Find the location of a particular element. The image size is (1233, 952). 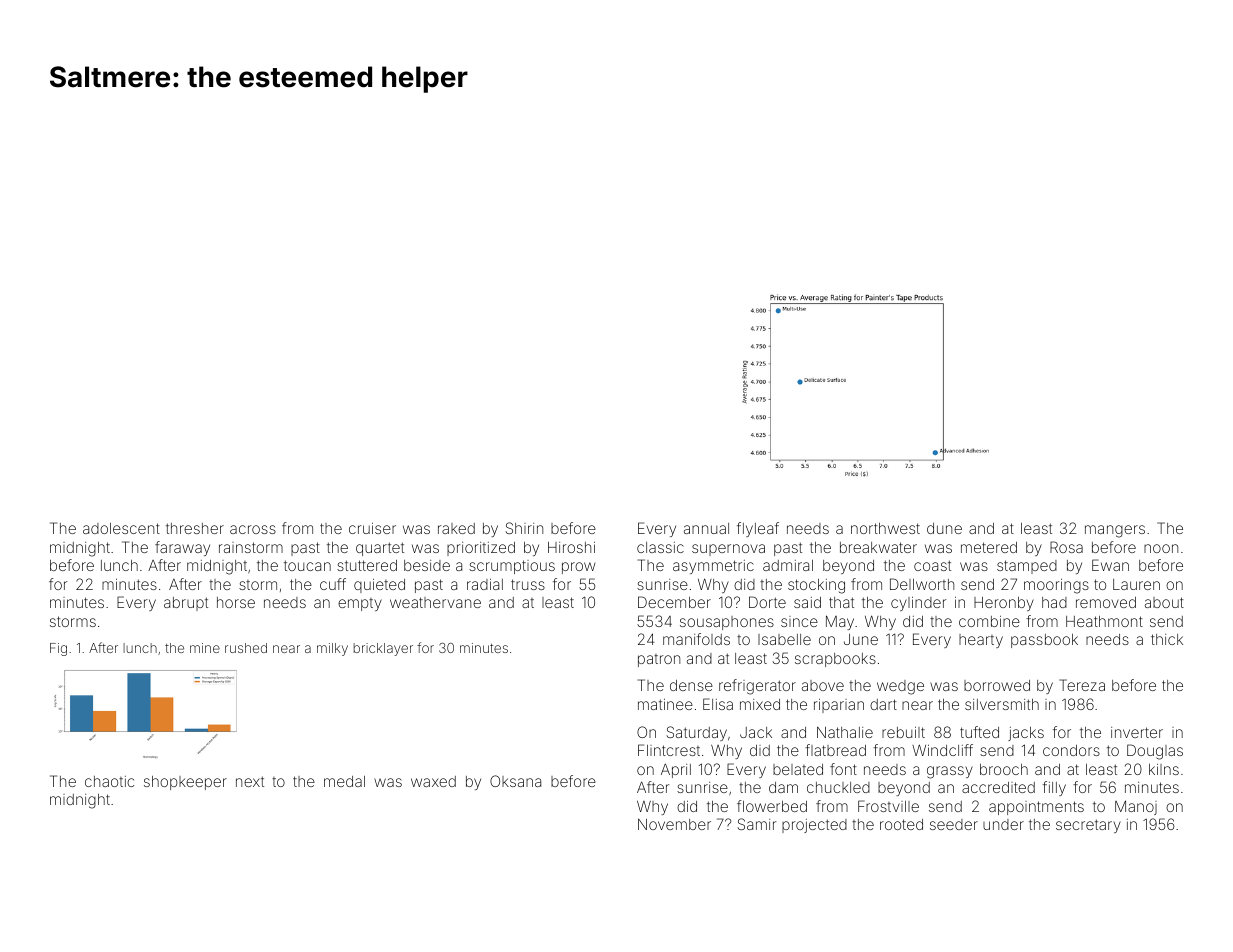

rebuilt is located at coordinates (903, 732).
